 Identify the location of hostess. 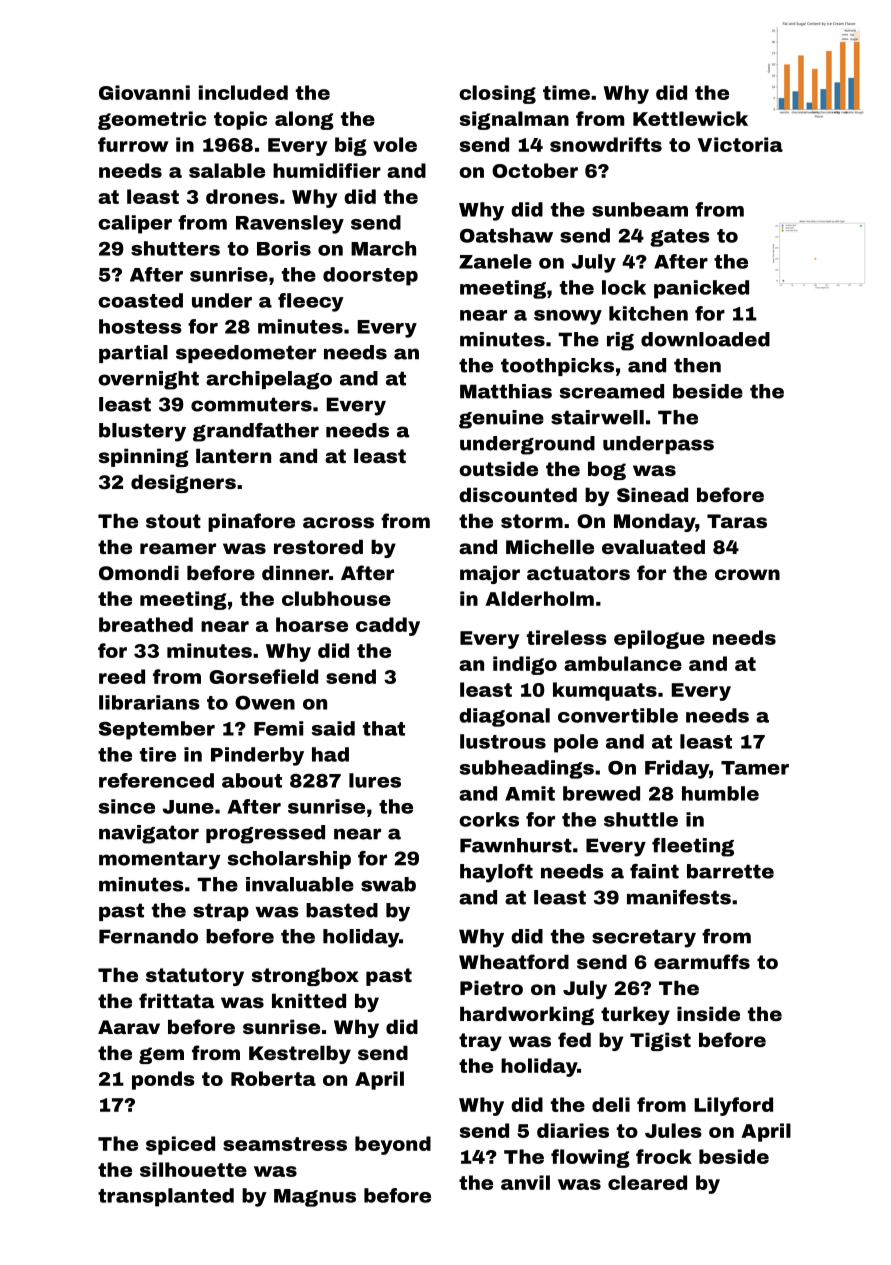
(140, 326).
